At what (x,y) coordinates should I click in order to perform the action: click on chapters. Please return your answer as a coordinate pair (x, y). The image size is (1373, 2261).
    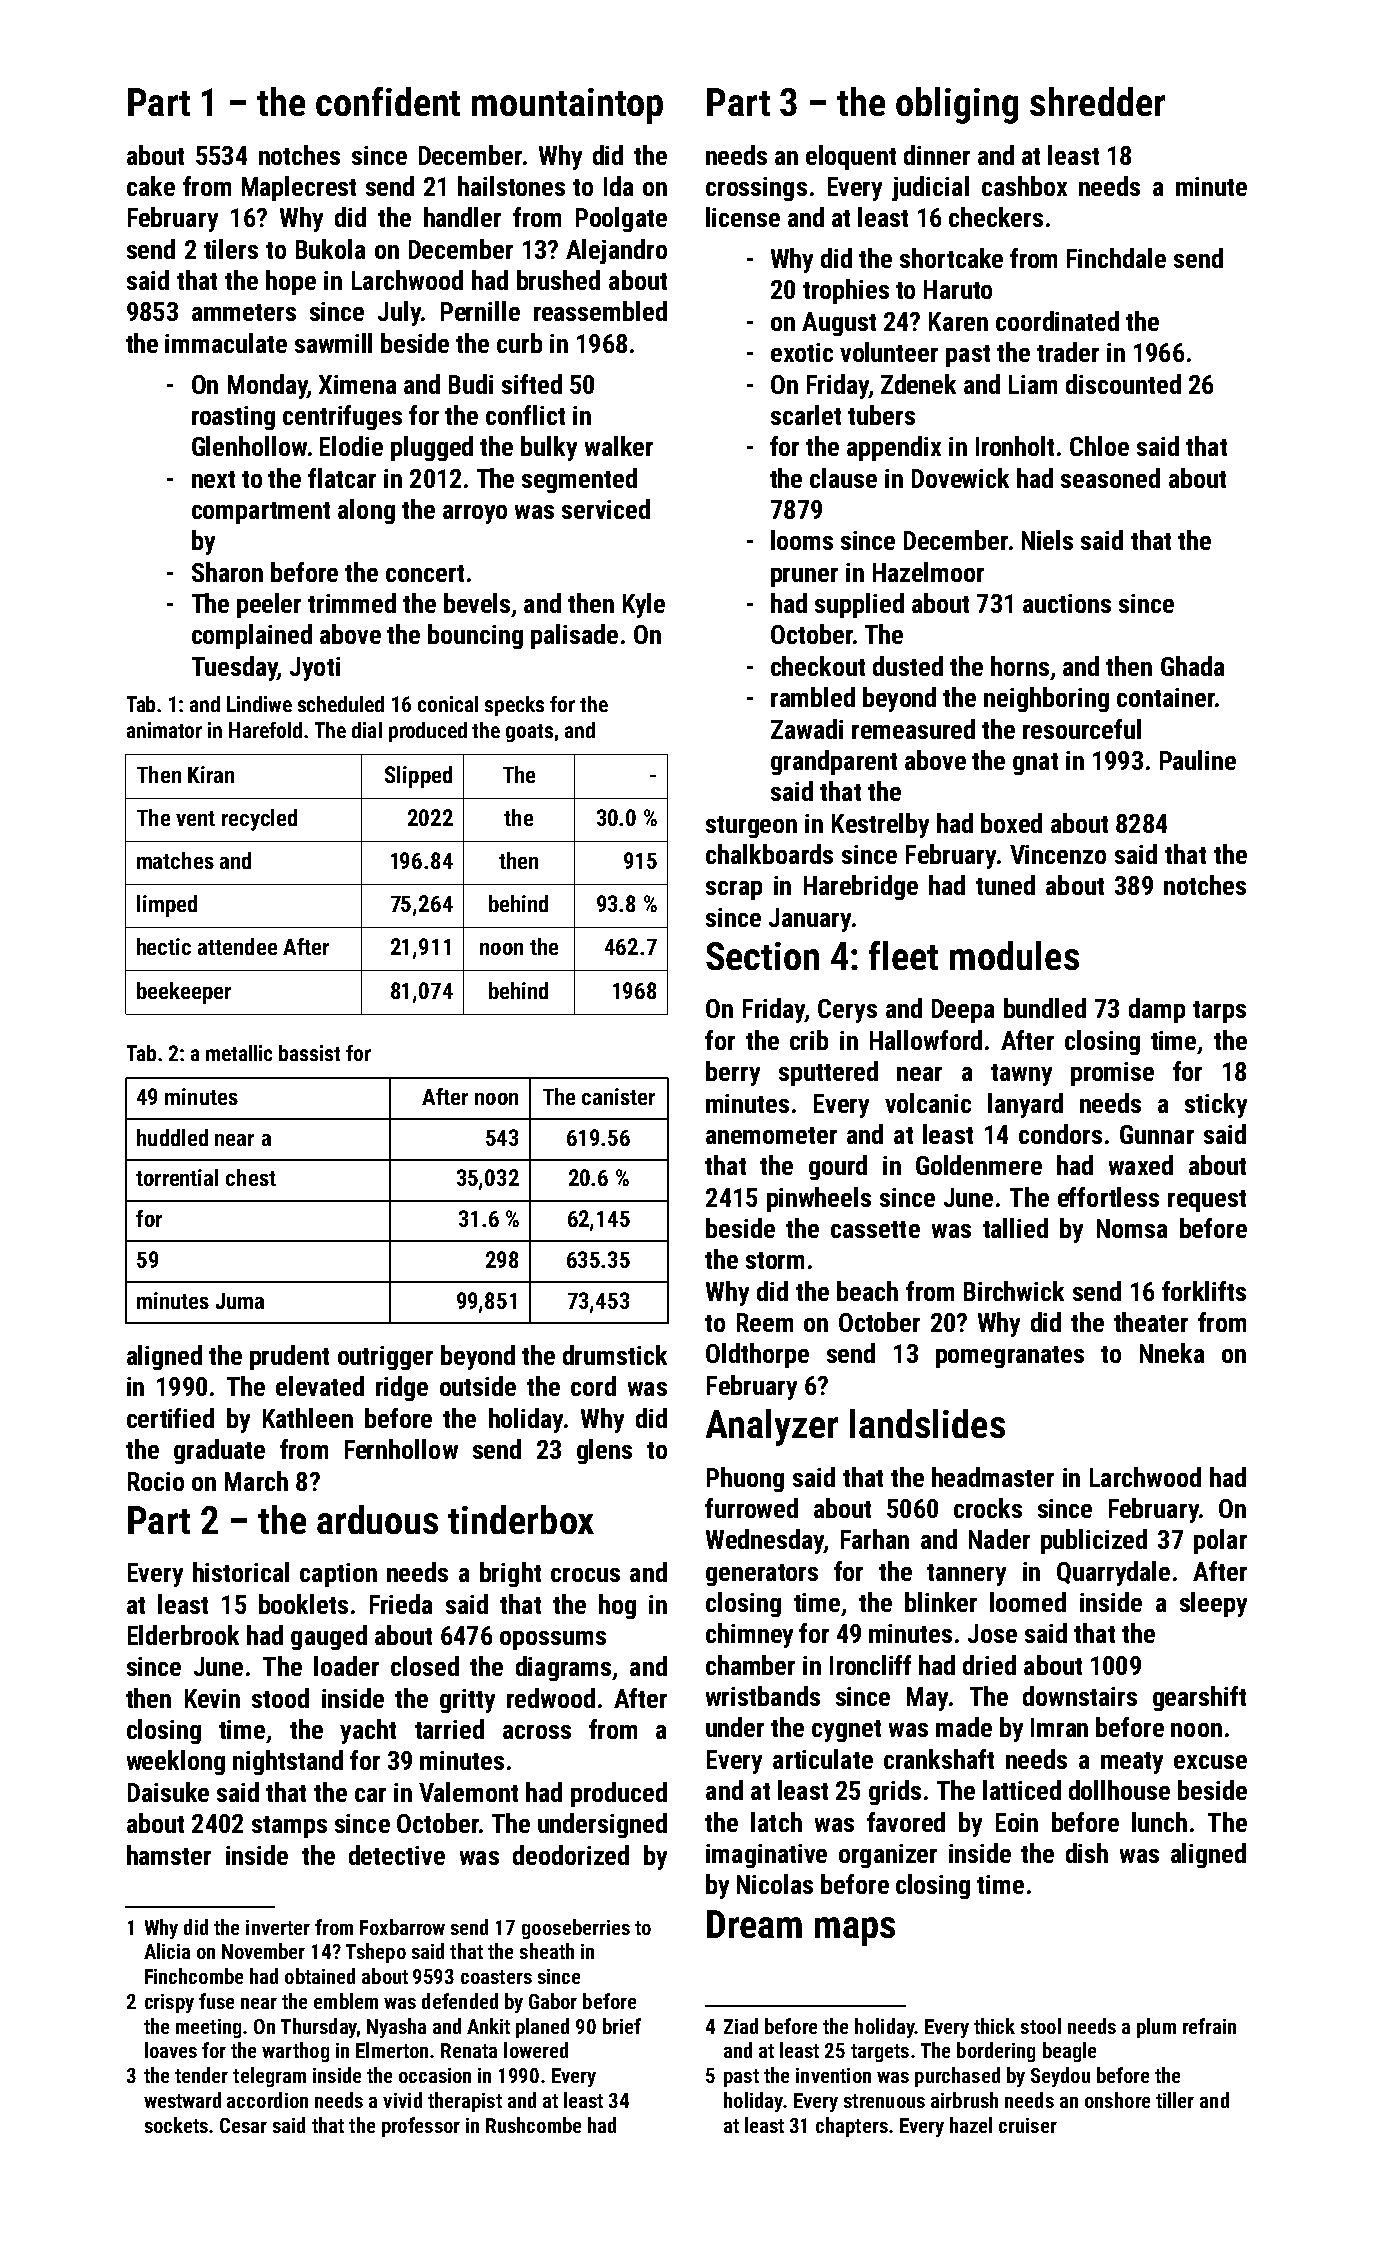
    Looking at the image, I should click on (852, 2127).
